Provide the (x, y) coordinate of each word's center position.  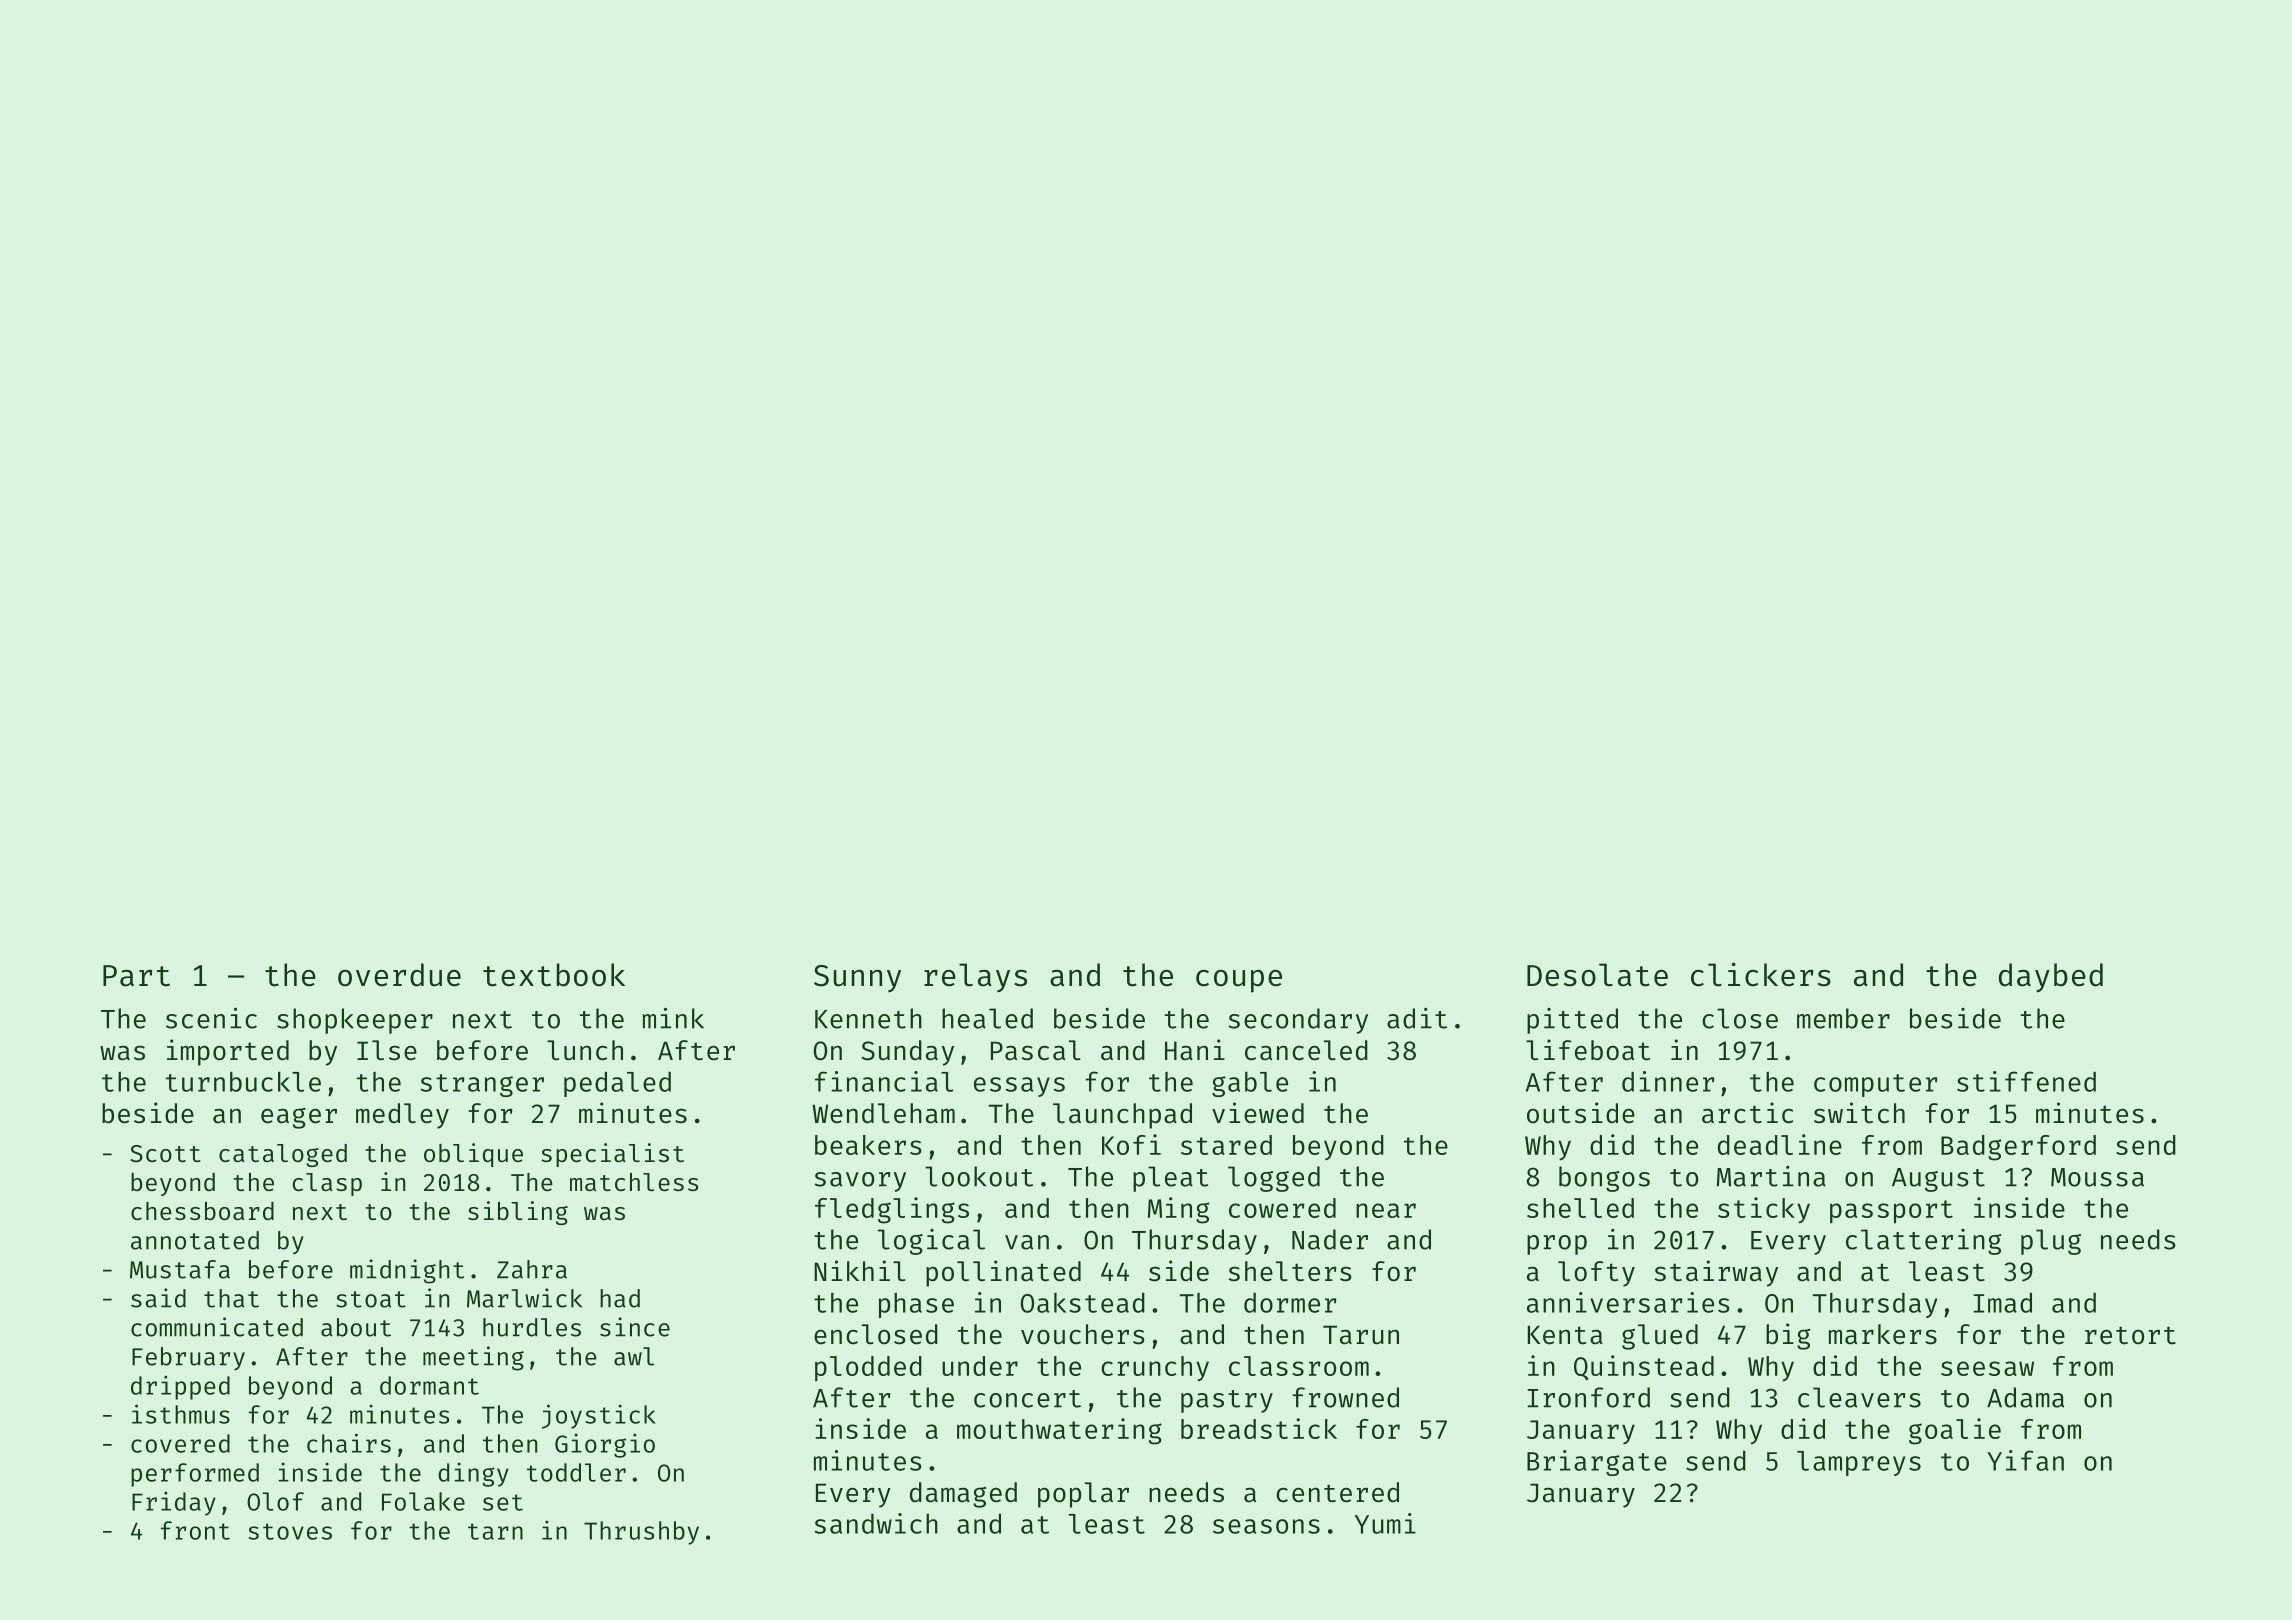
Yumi (1385, 1523)
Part (136, 976)
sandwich (876, 1523)
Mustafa (180, 1269)
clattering (1924, 1242)
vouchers (1082, 1334)
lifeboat (1588, 1050)
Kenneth (868, 1018)
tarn (495, 1531)
